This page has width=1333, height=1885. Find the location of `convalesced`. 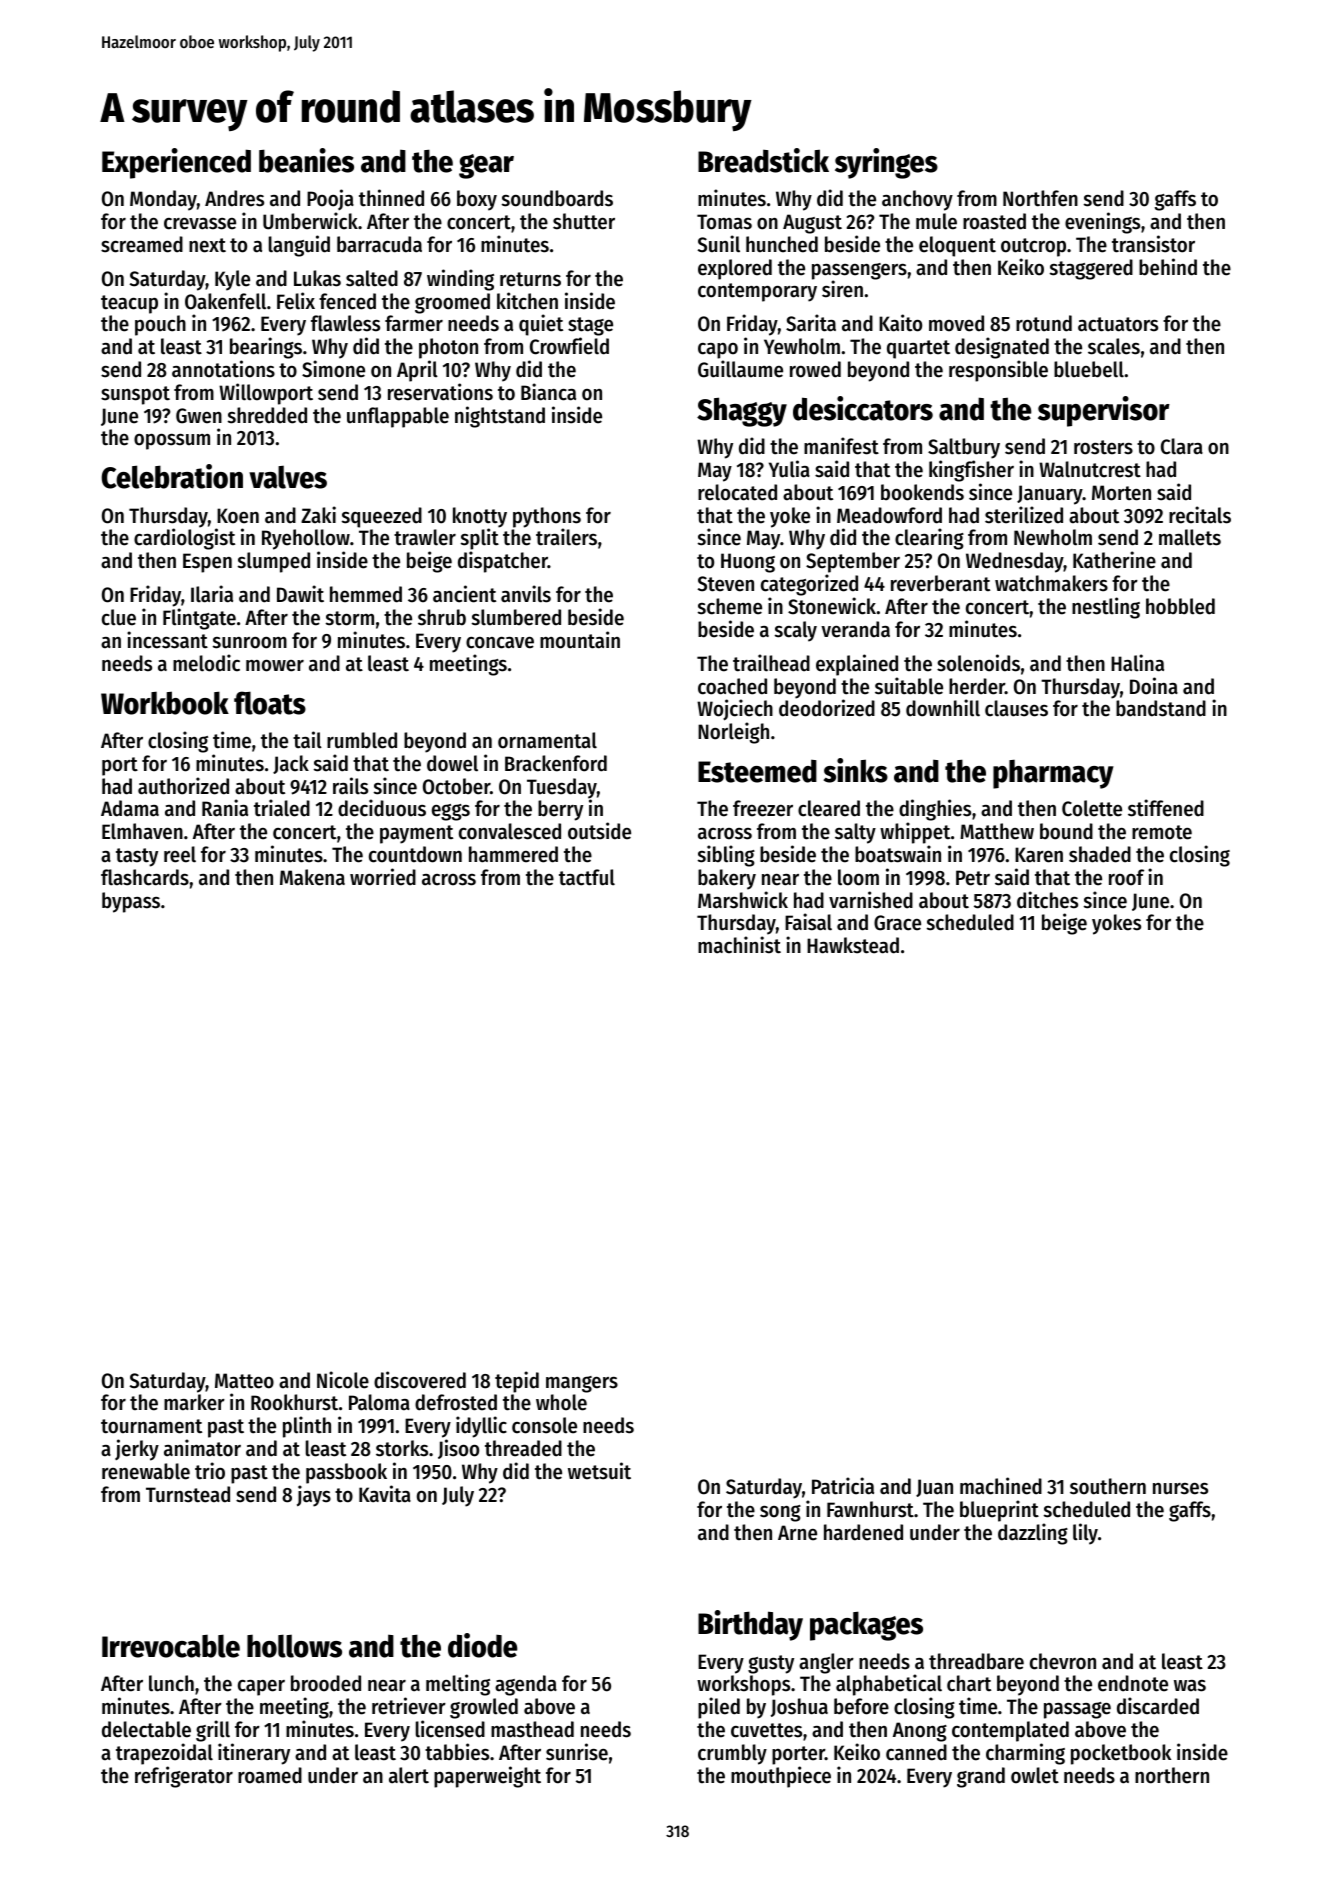

convalesced is located at coordinates (510, 831).
